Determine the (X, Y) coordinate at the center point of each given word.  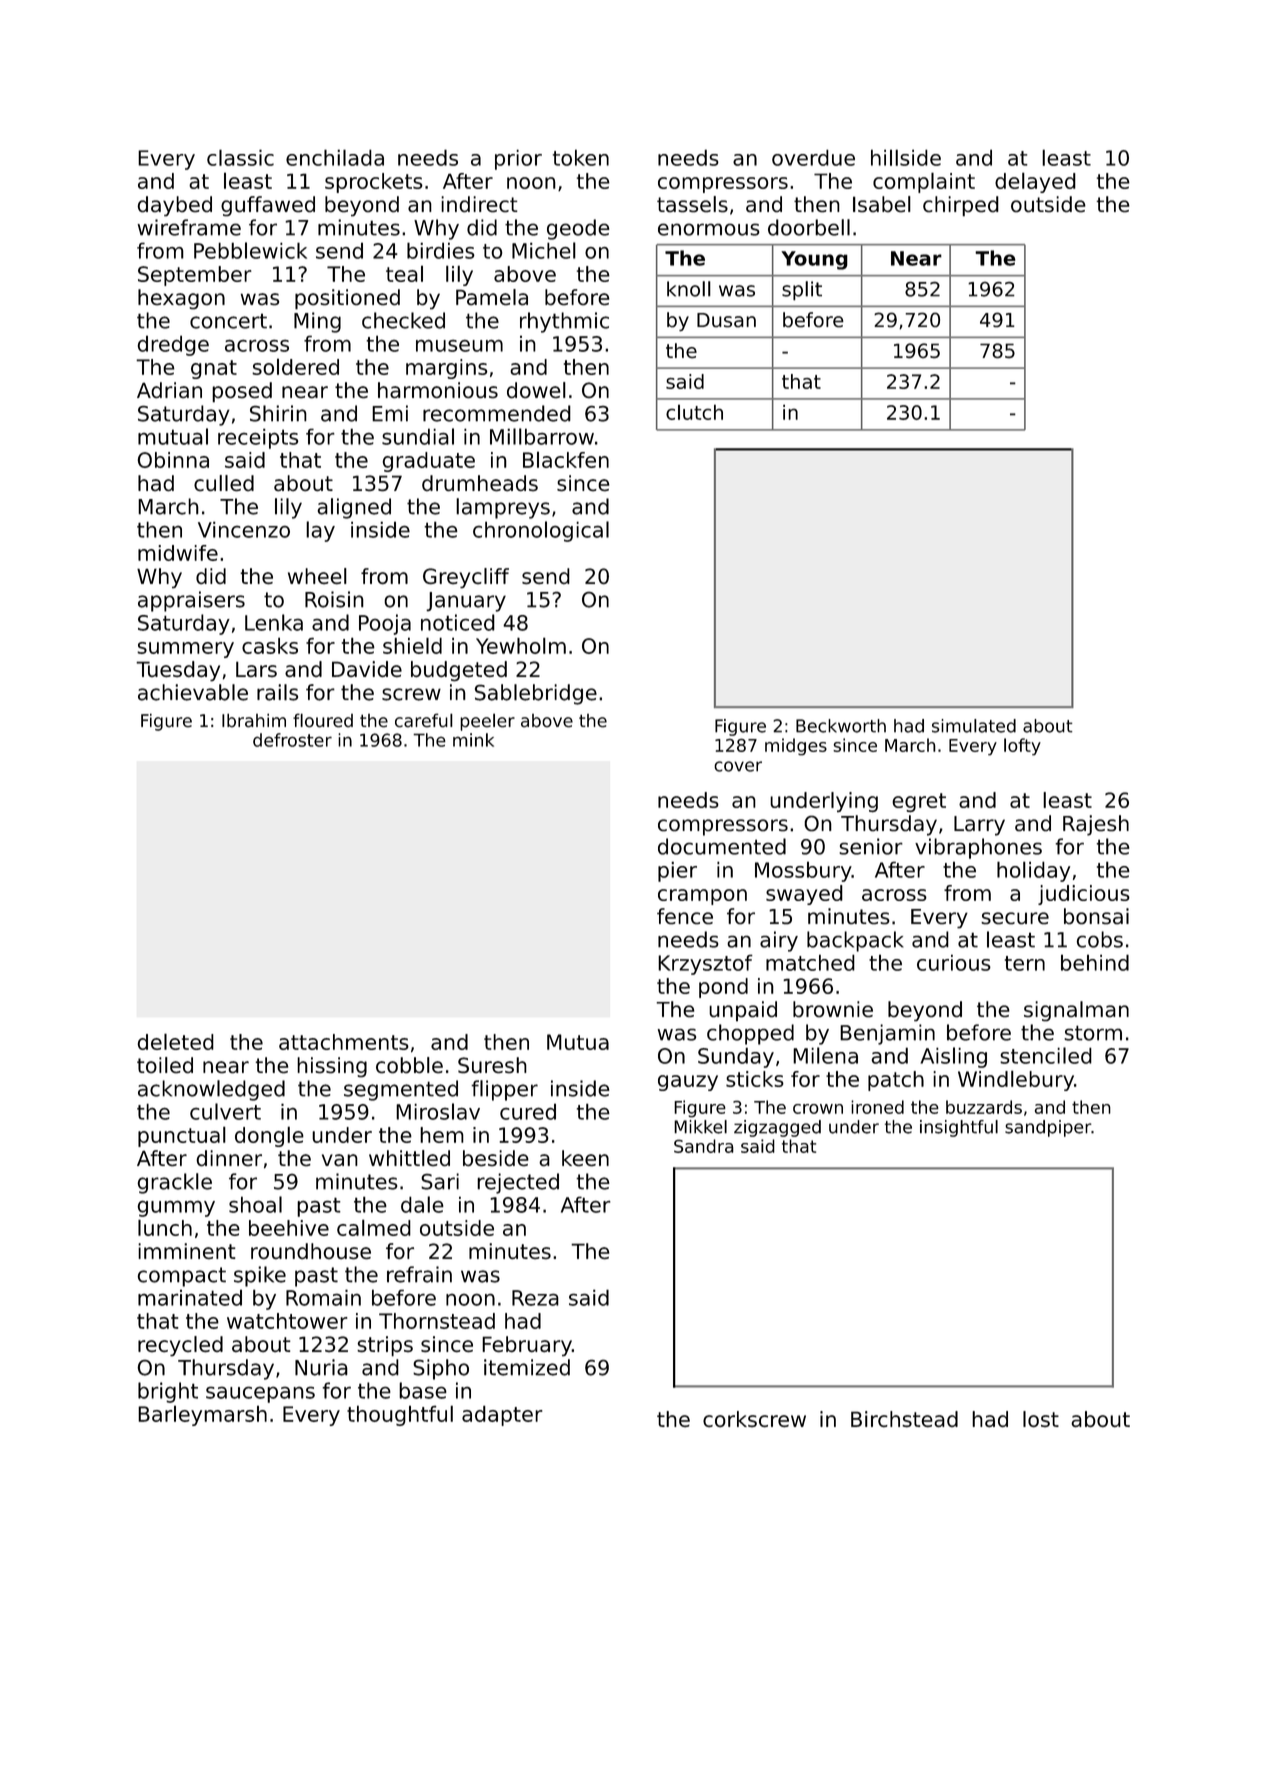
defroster (292, 740)
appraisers (191, 601)
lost (1041, 1419)
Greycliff (466, 578)
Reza (535, 1298)
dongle (269, 1136)
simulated (974, 726)
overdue (813, 157)
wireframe (189, 227)
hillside (906, 157)
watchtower (287, 1321)
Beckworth (841, 726)
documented (722, 846)
